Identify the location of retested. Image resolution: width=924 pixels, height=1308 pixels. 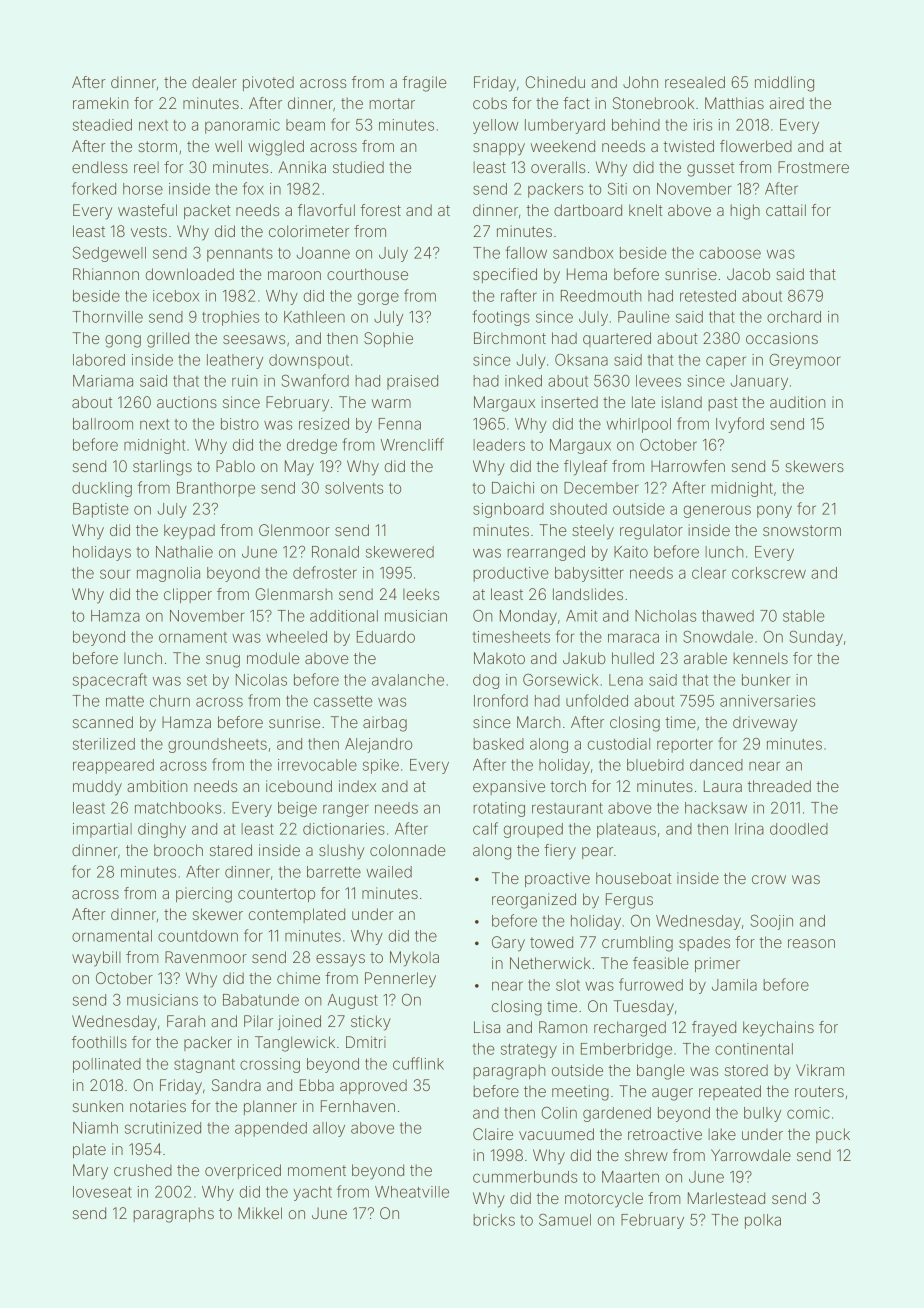
(708, 296).
